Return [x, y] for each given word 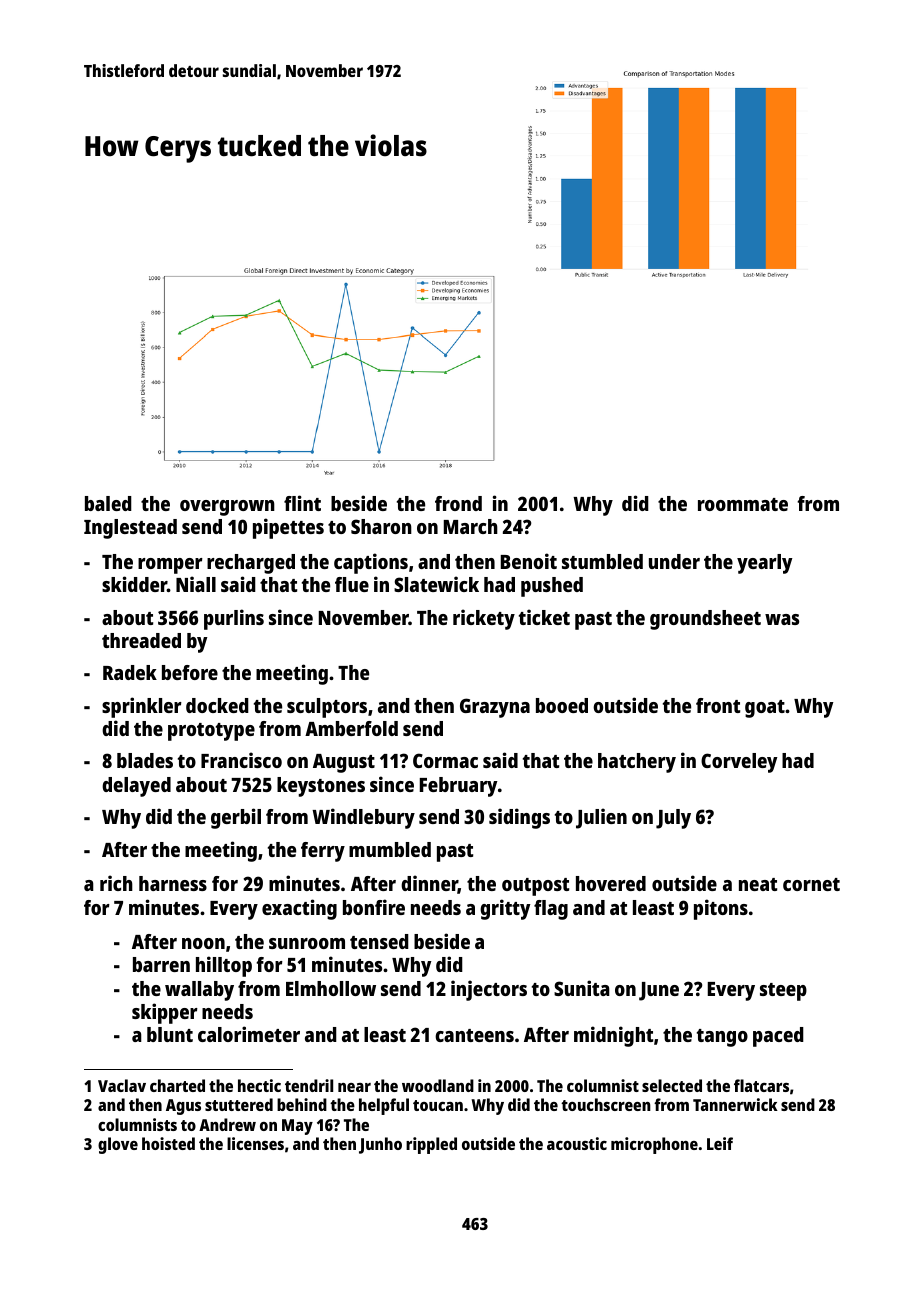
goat [765, 709]
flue [352, 584]
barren [161, 964]
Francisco [241, 760]
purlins [234, 619]
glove [118, 1145]
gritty [505, 909]
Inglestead [130, 529]
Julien [601, 818]
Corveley [739, 763]
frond [458, 503]
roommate [743, 504]
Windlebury [363, 818]
